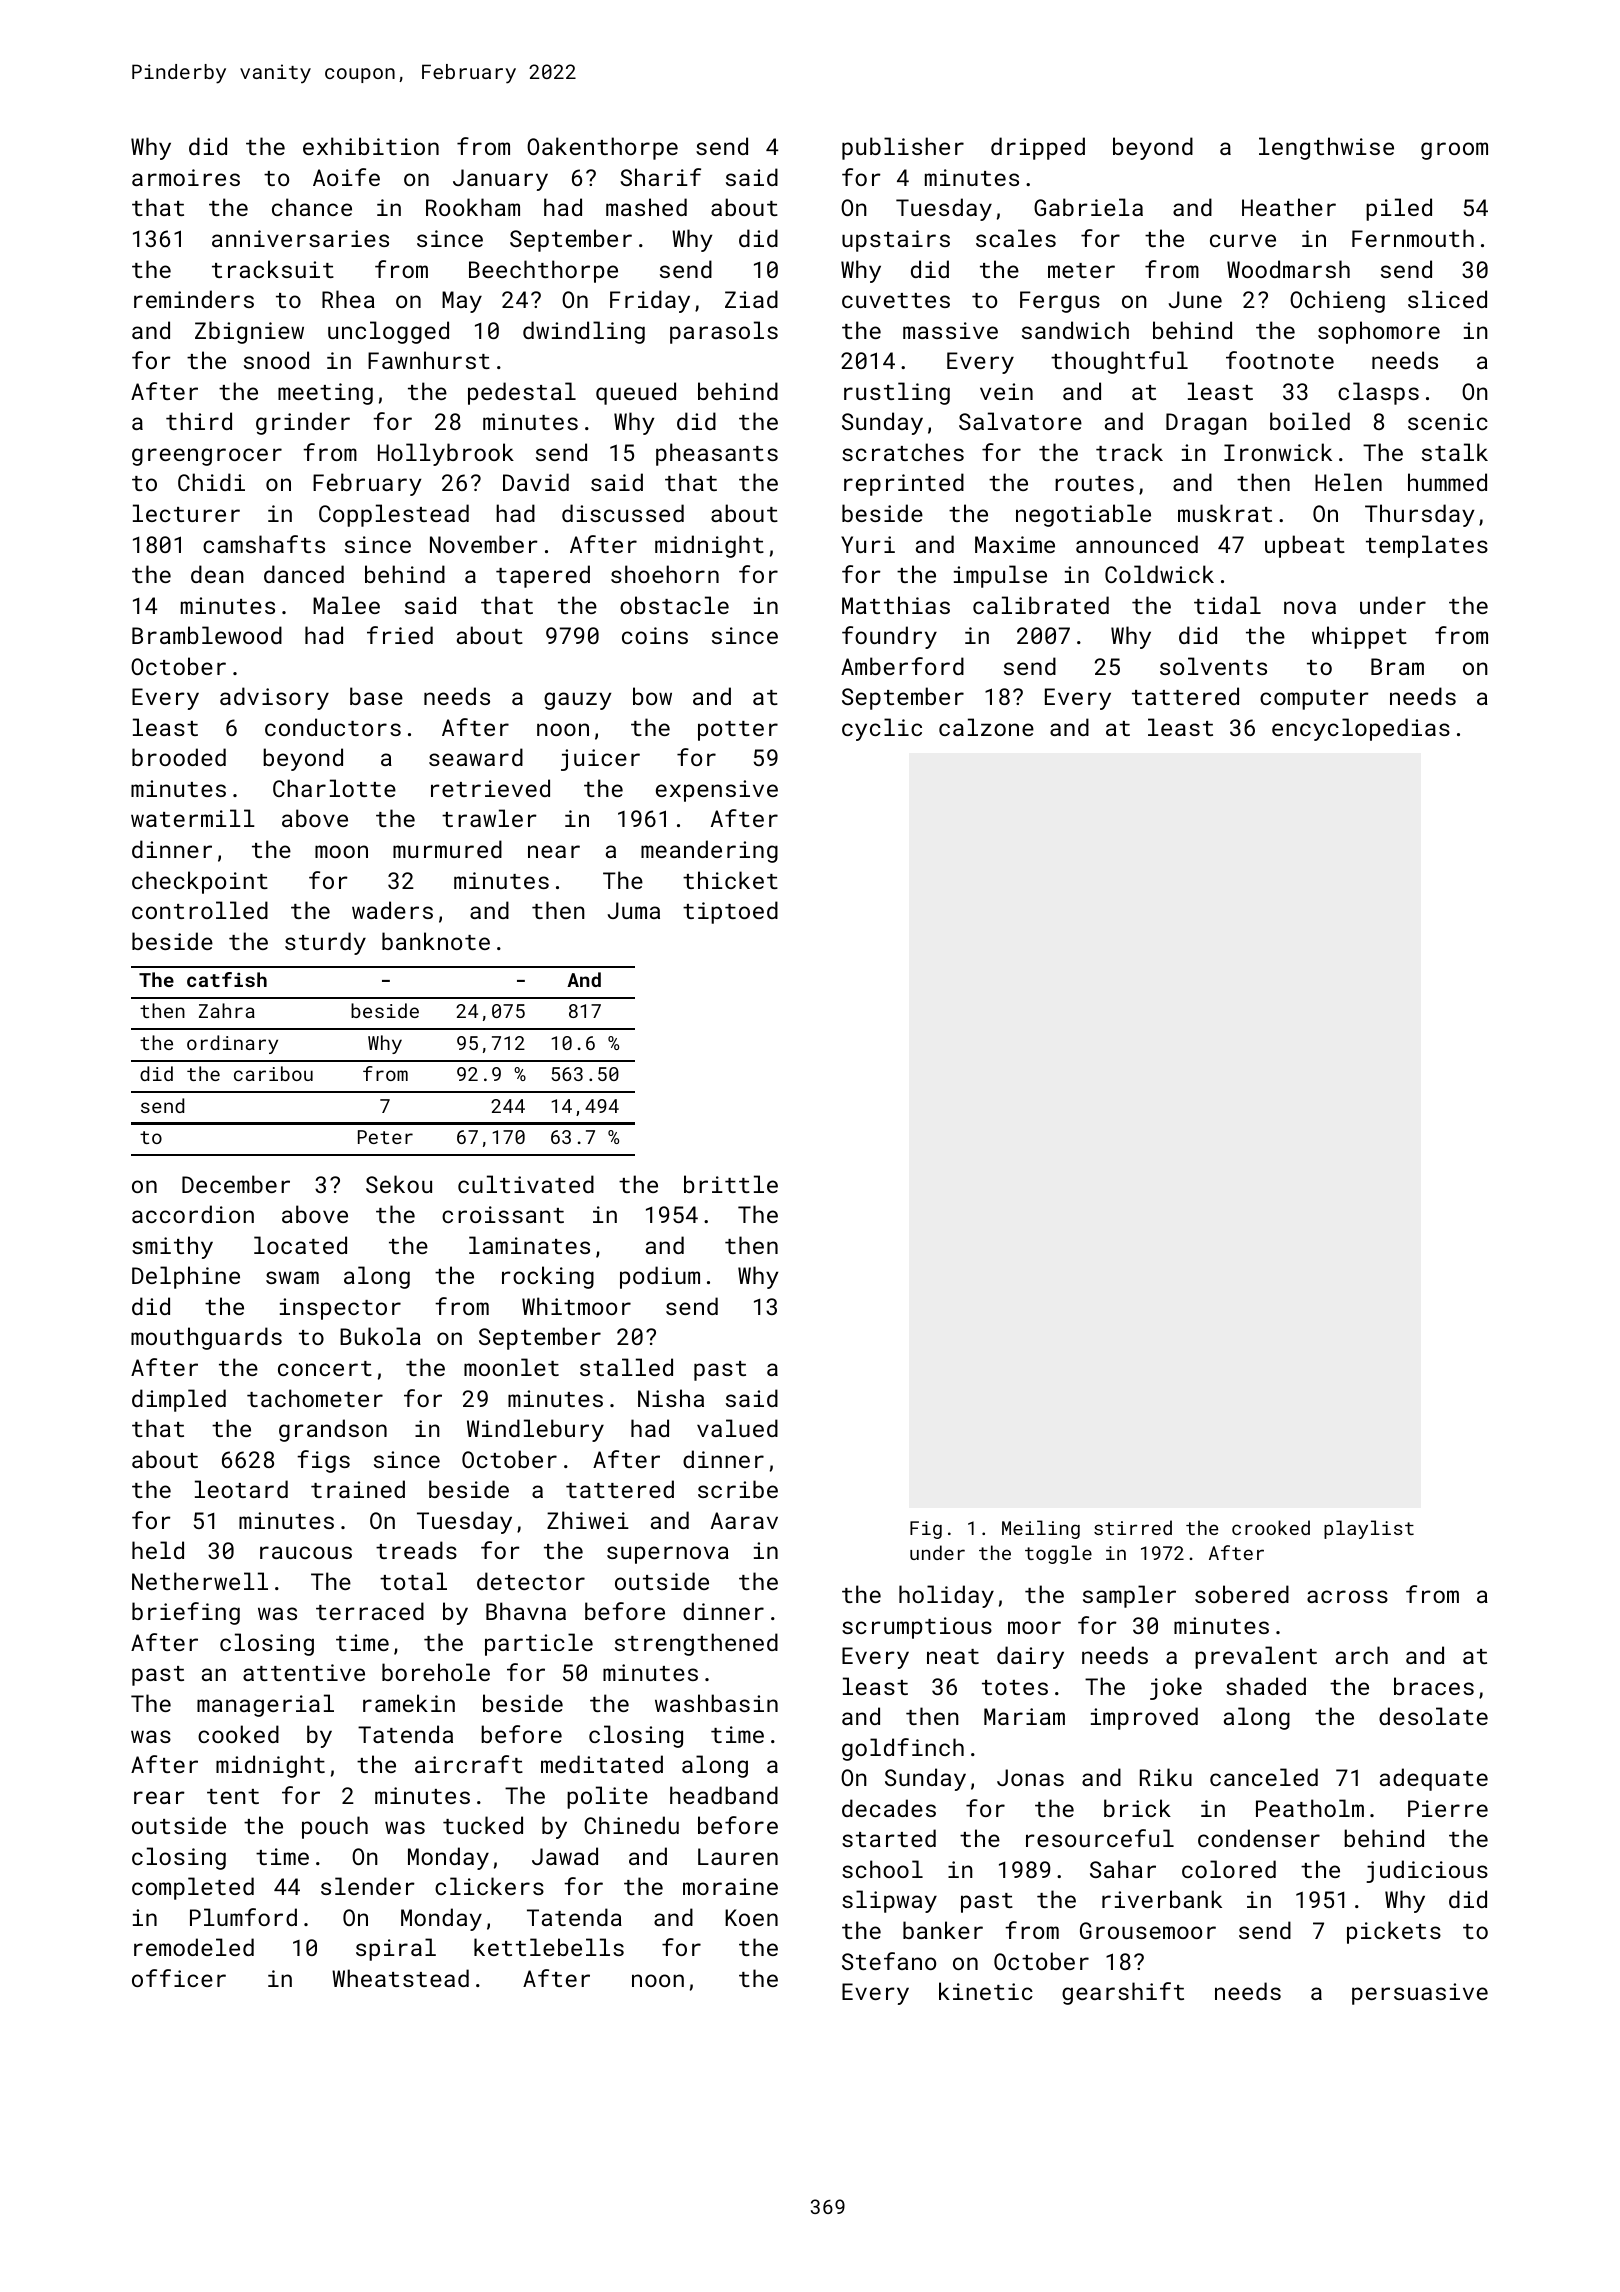 The width and height of the page is (1620, 2292). I want to click on Nisha, so click(671, 1398).
